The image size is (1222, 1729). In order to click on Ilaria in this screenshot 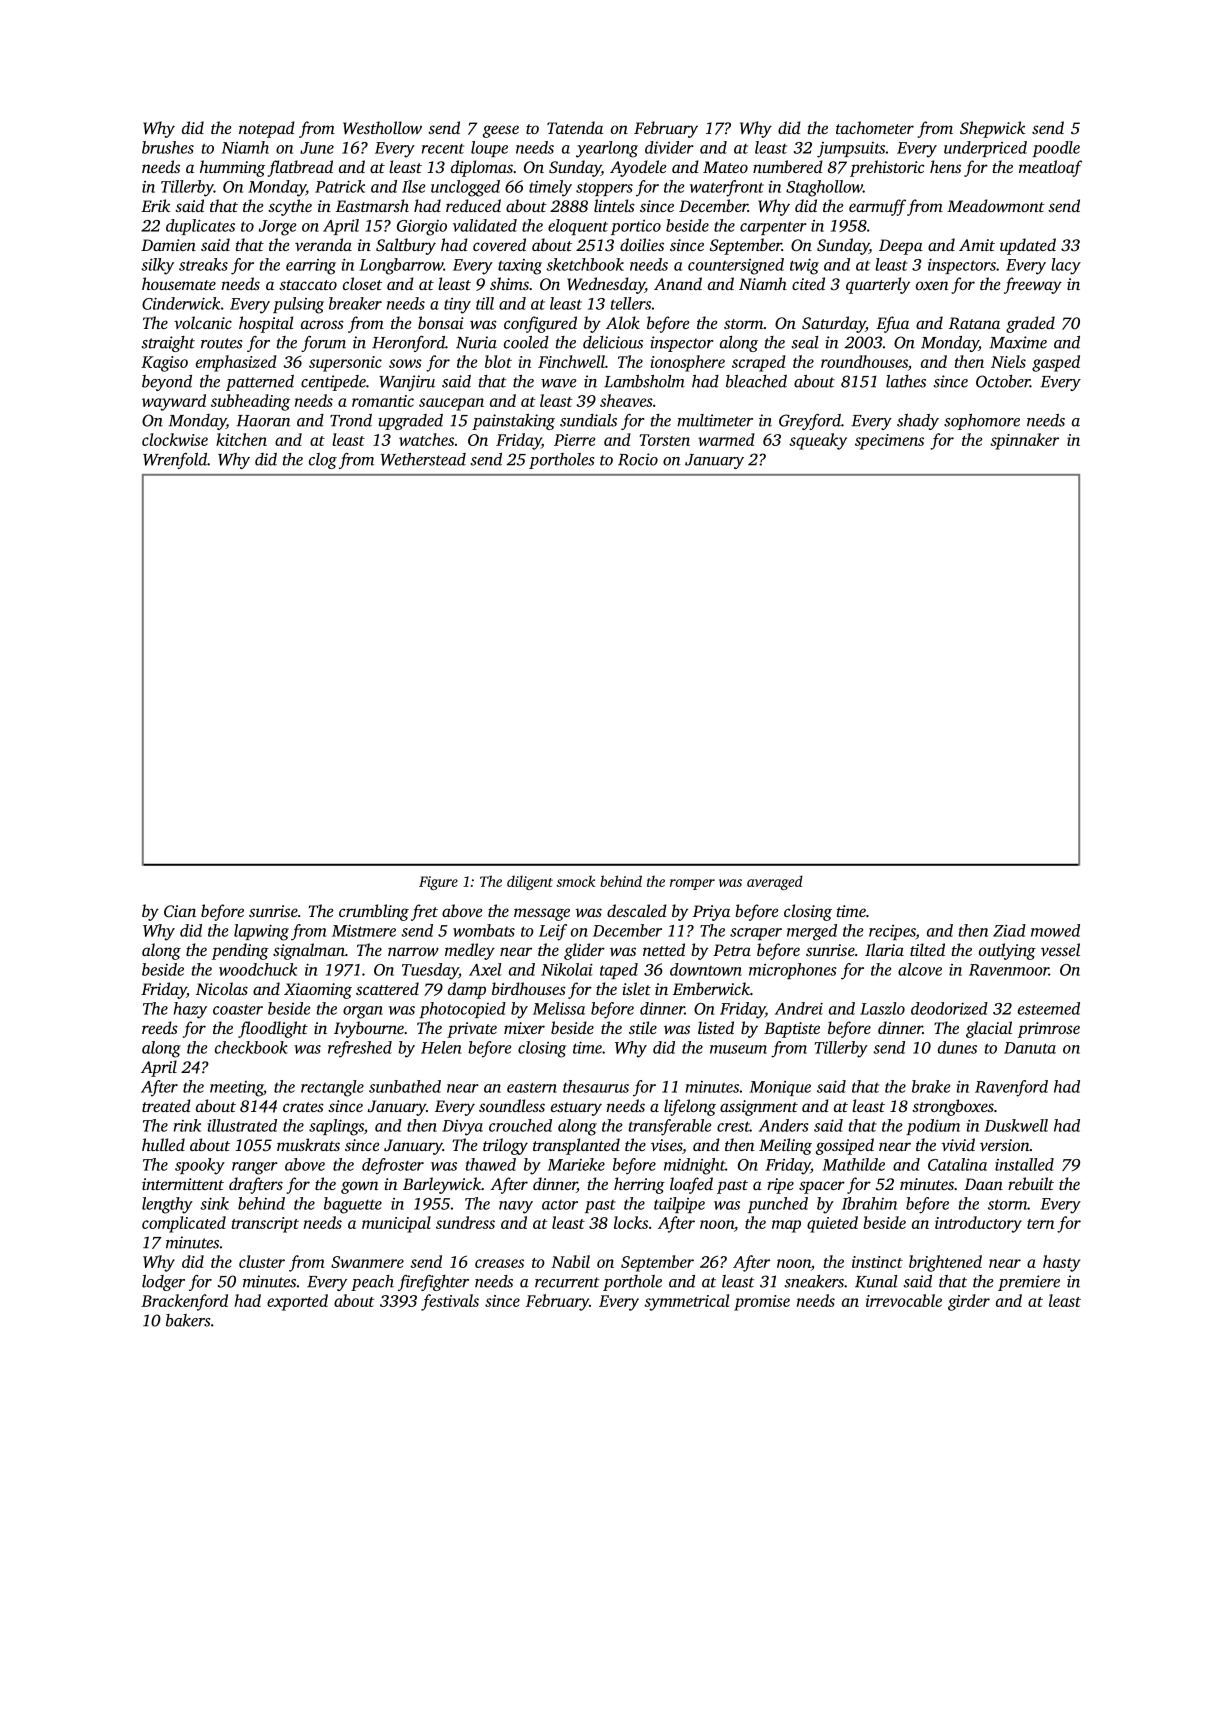, I will do `click(884, 949)`.
